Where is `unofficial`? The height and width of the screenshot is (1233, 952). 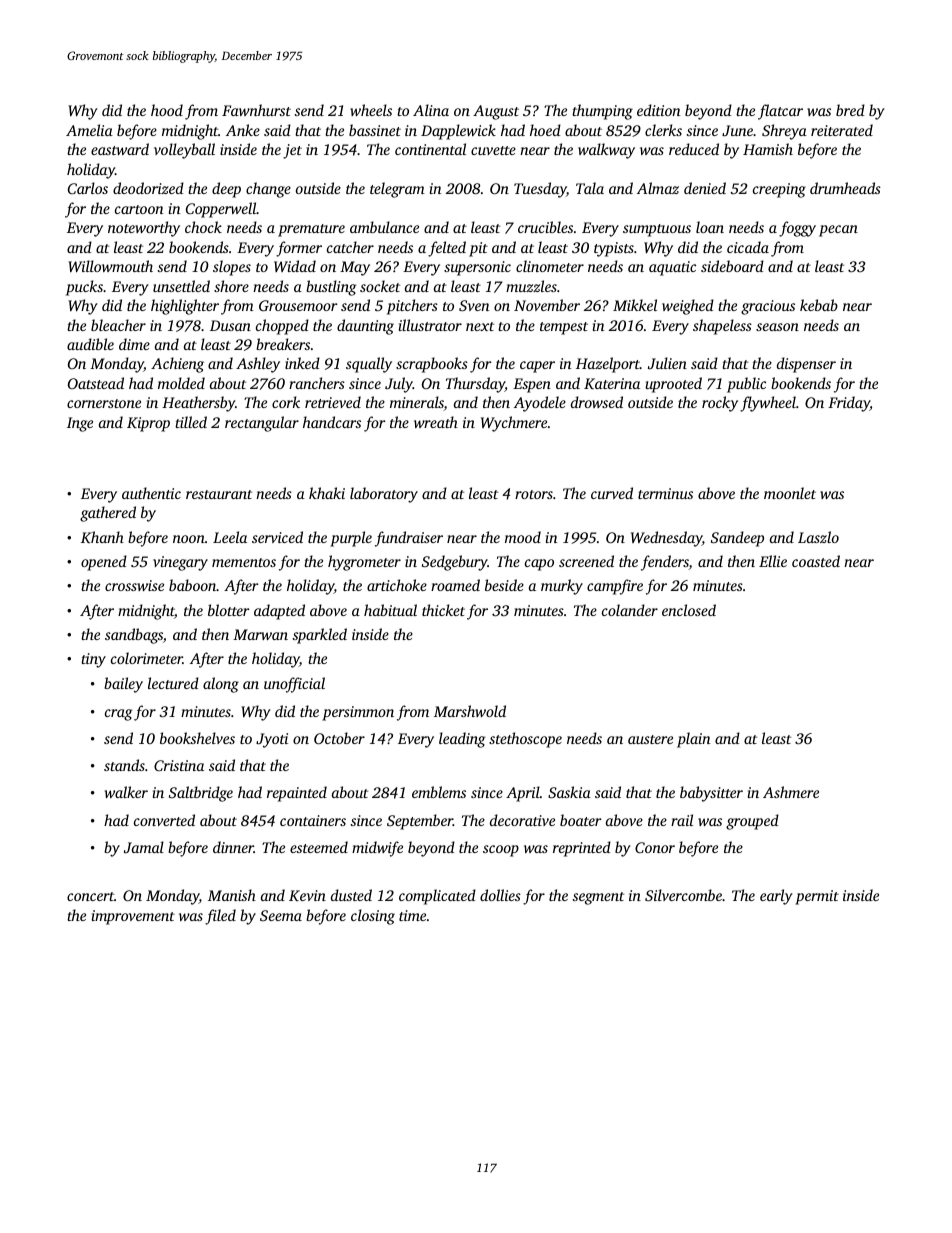 unofficial is located at coordinates (294, 685).
